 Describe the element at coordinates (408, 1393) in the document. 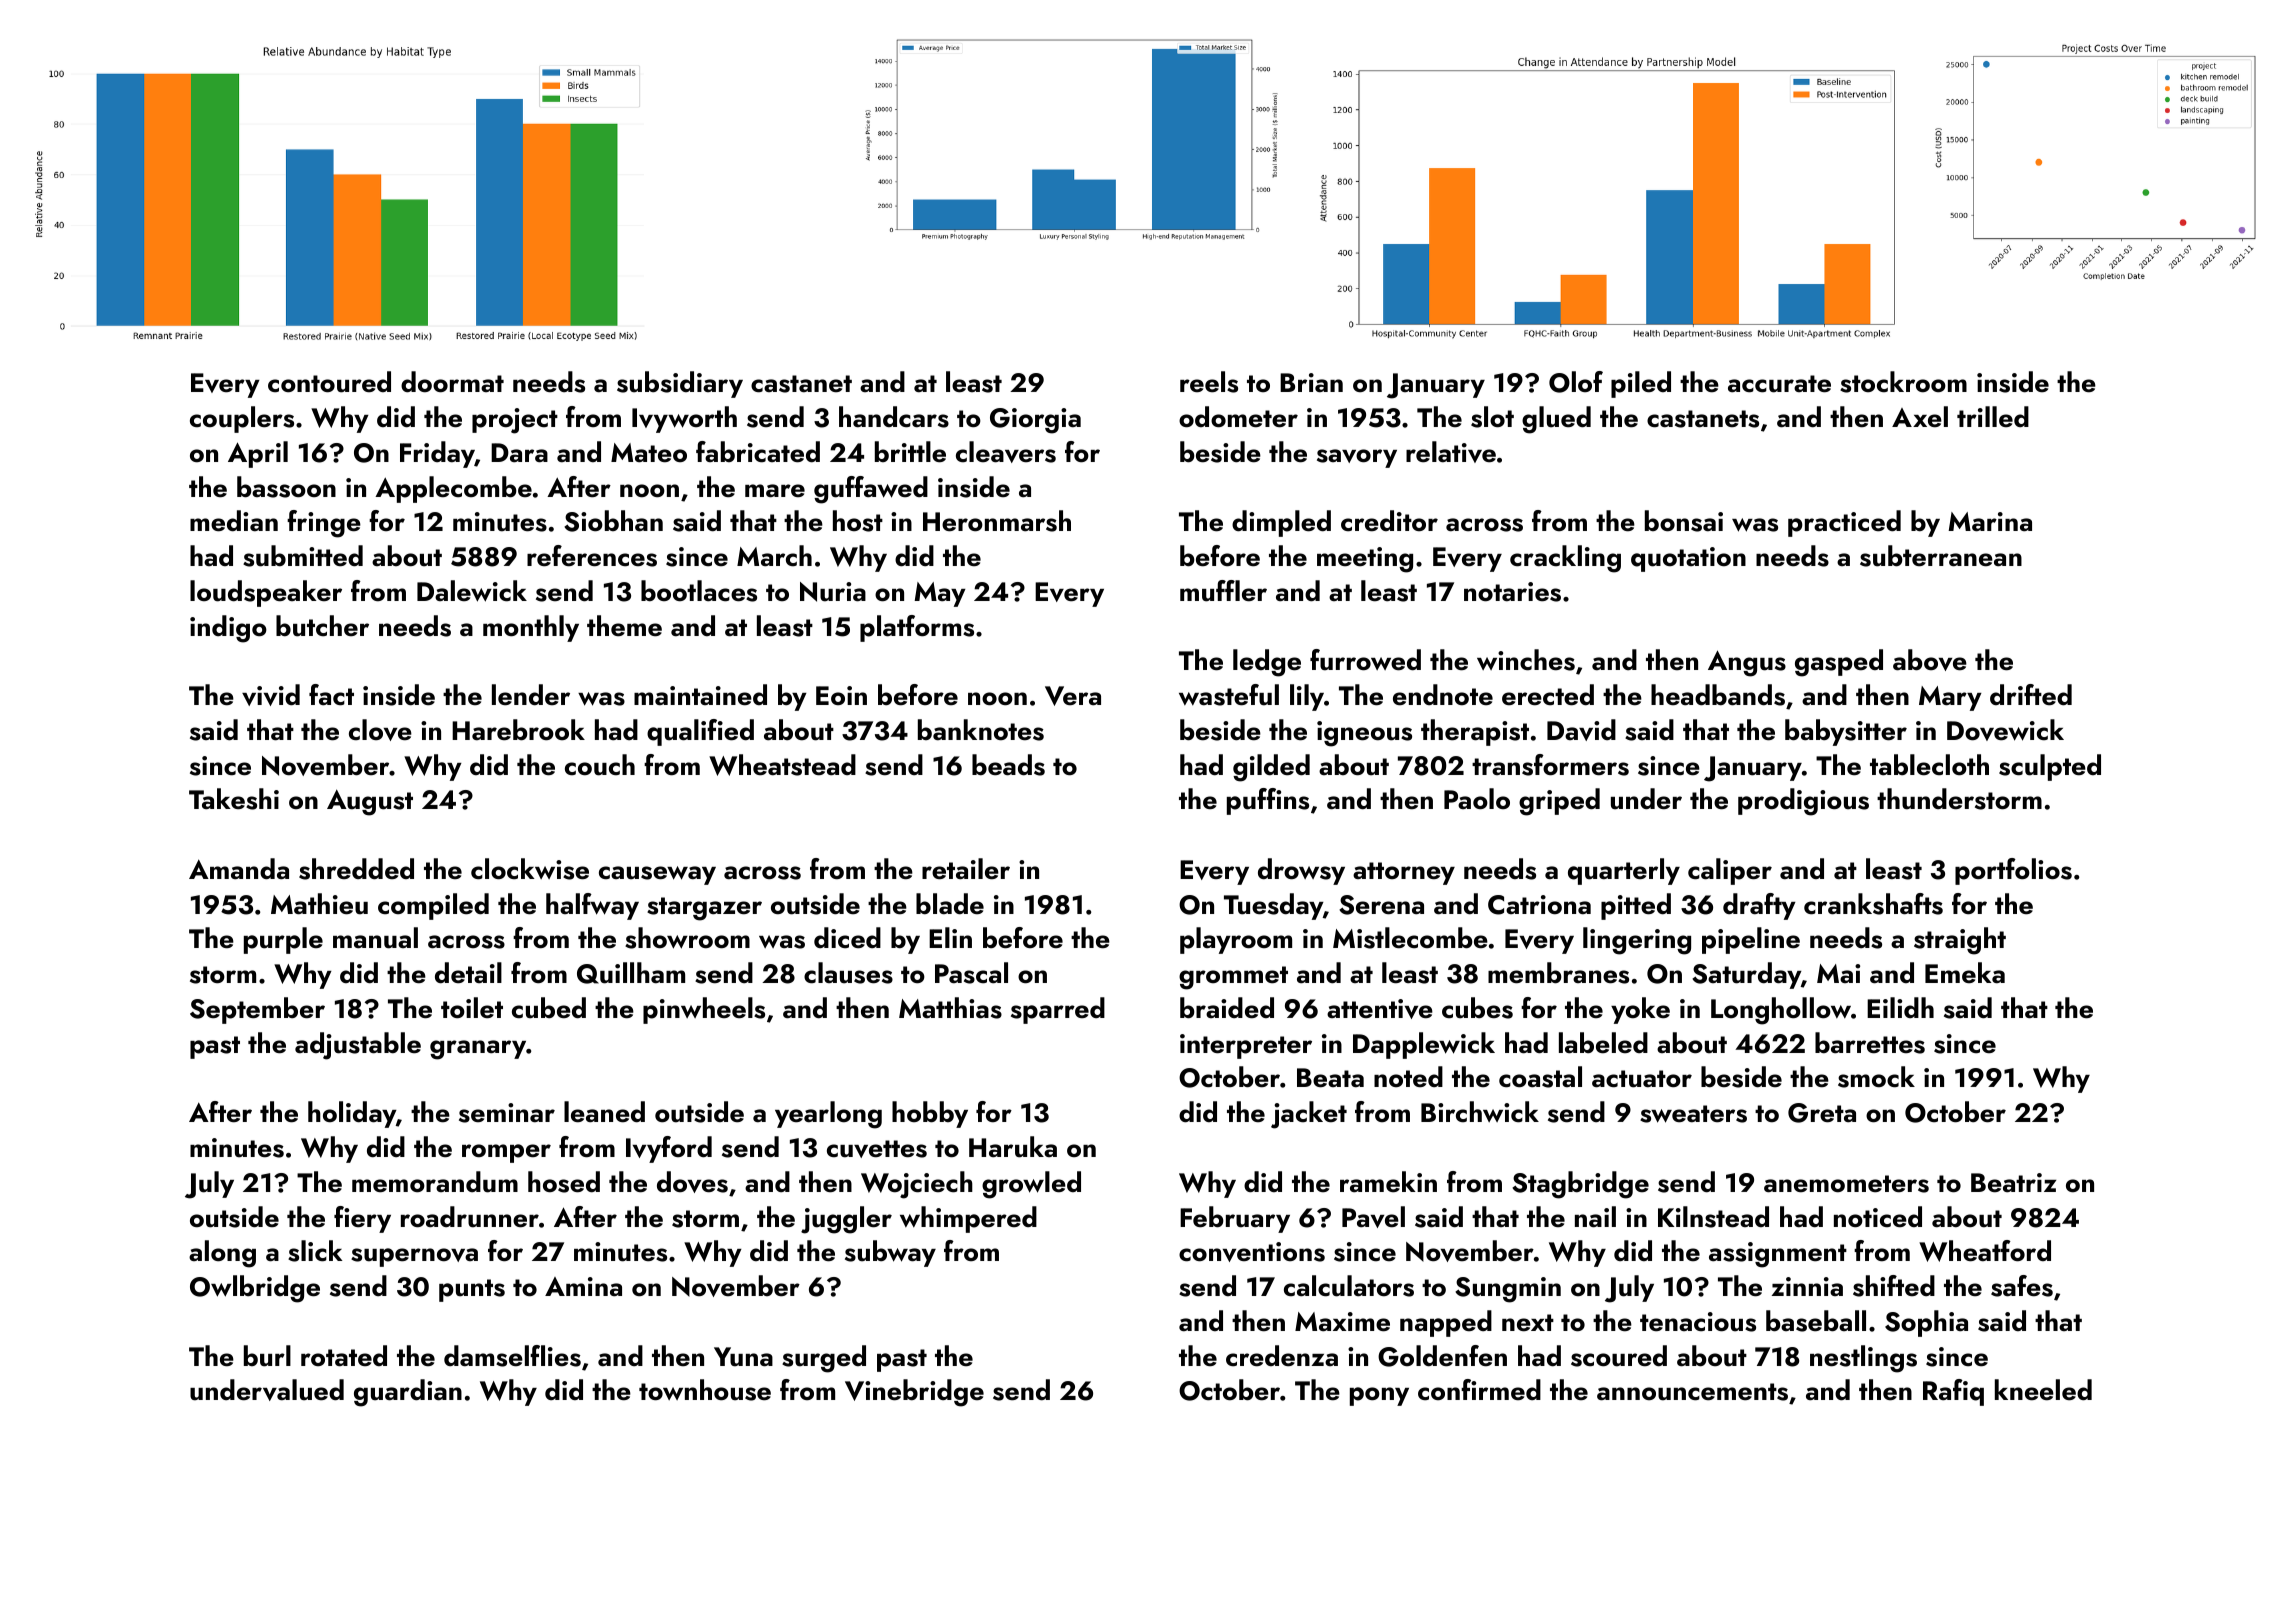

I see `guardian` at that location.
